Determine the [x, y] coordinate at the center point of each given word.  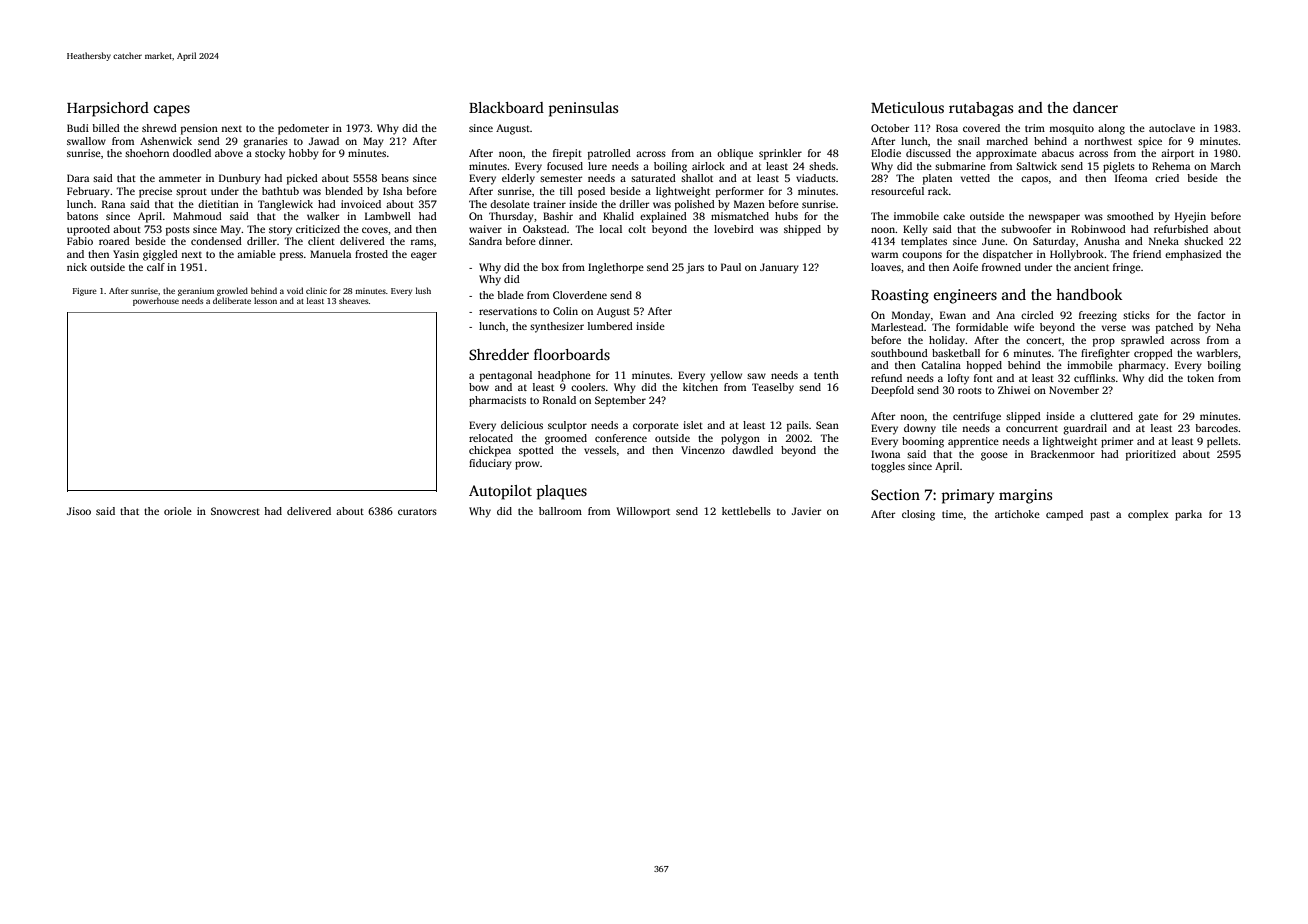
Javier [806, 511]
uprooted [88, 230]
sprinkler [780, 154]
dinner [555, 241]
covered [981, 128]
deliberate [232, 300]
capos [1034, 180]
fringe [1127, 268]
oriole [178, 511]
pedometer [303, 129]
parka [1188, 515]
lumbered [610, 326]
